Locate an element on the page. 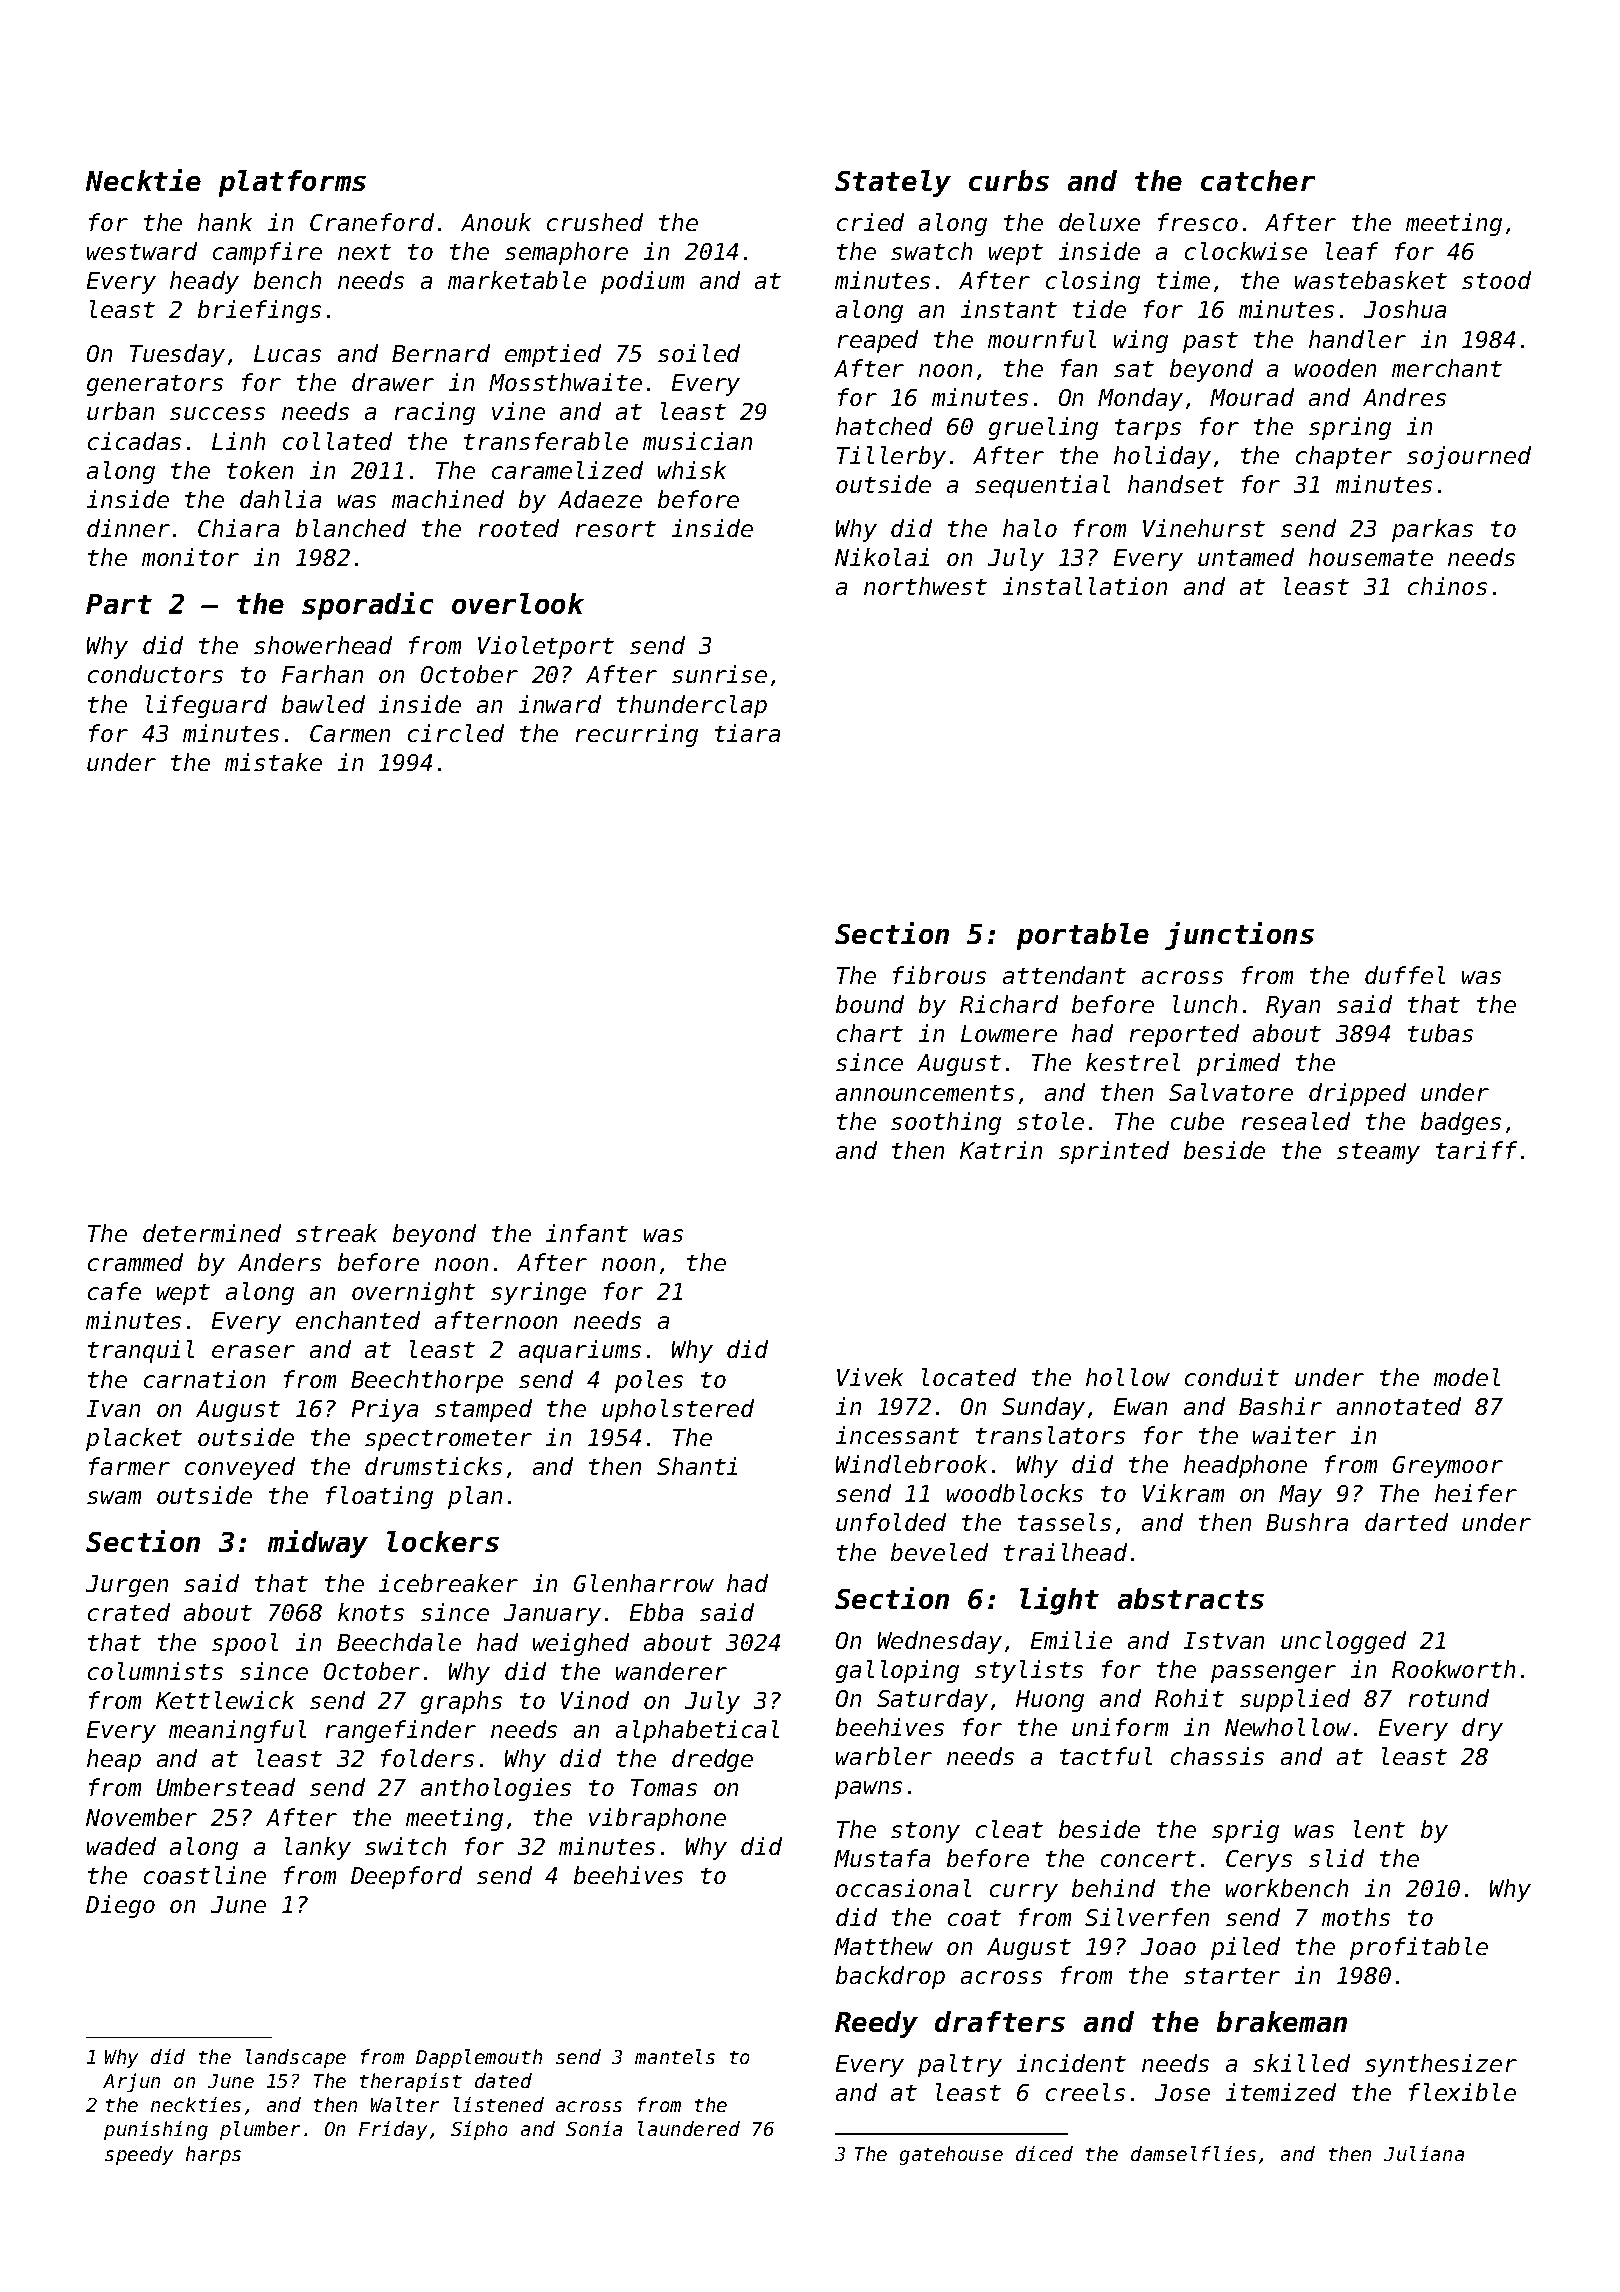  chart is located at coordinates (870, 1033).
